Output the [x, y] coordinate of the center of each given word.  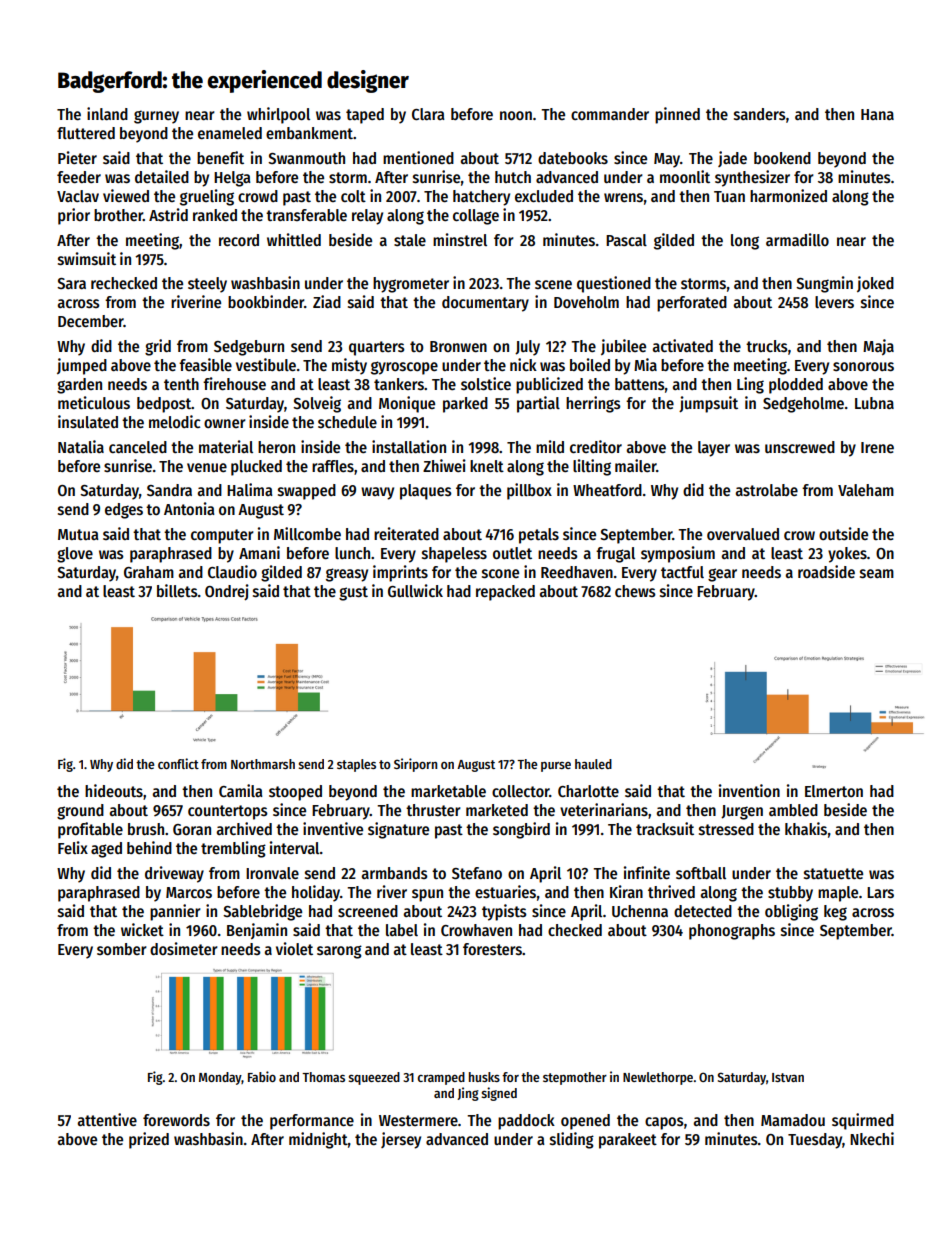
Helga [232, 179]
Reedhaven [577, 572]
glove [75, 555]
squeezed [374, 1078]
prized [149, 1140]
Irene [877, 447]
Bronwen [458, 346]
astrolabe [767, 490]
